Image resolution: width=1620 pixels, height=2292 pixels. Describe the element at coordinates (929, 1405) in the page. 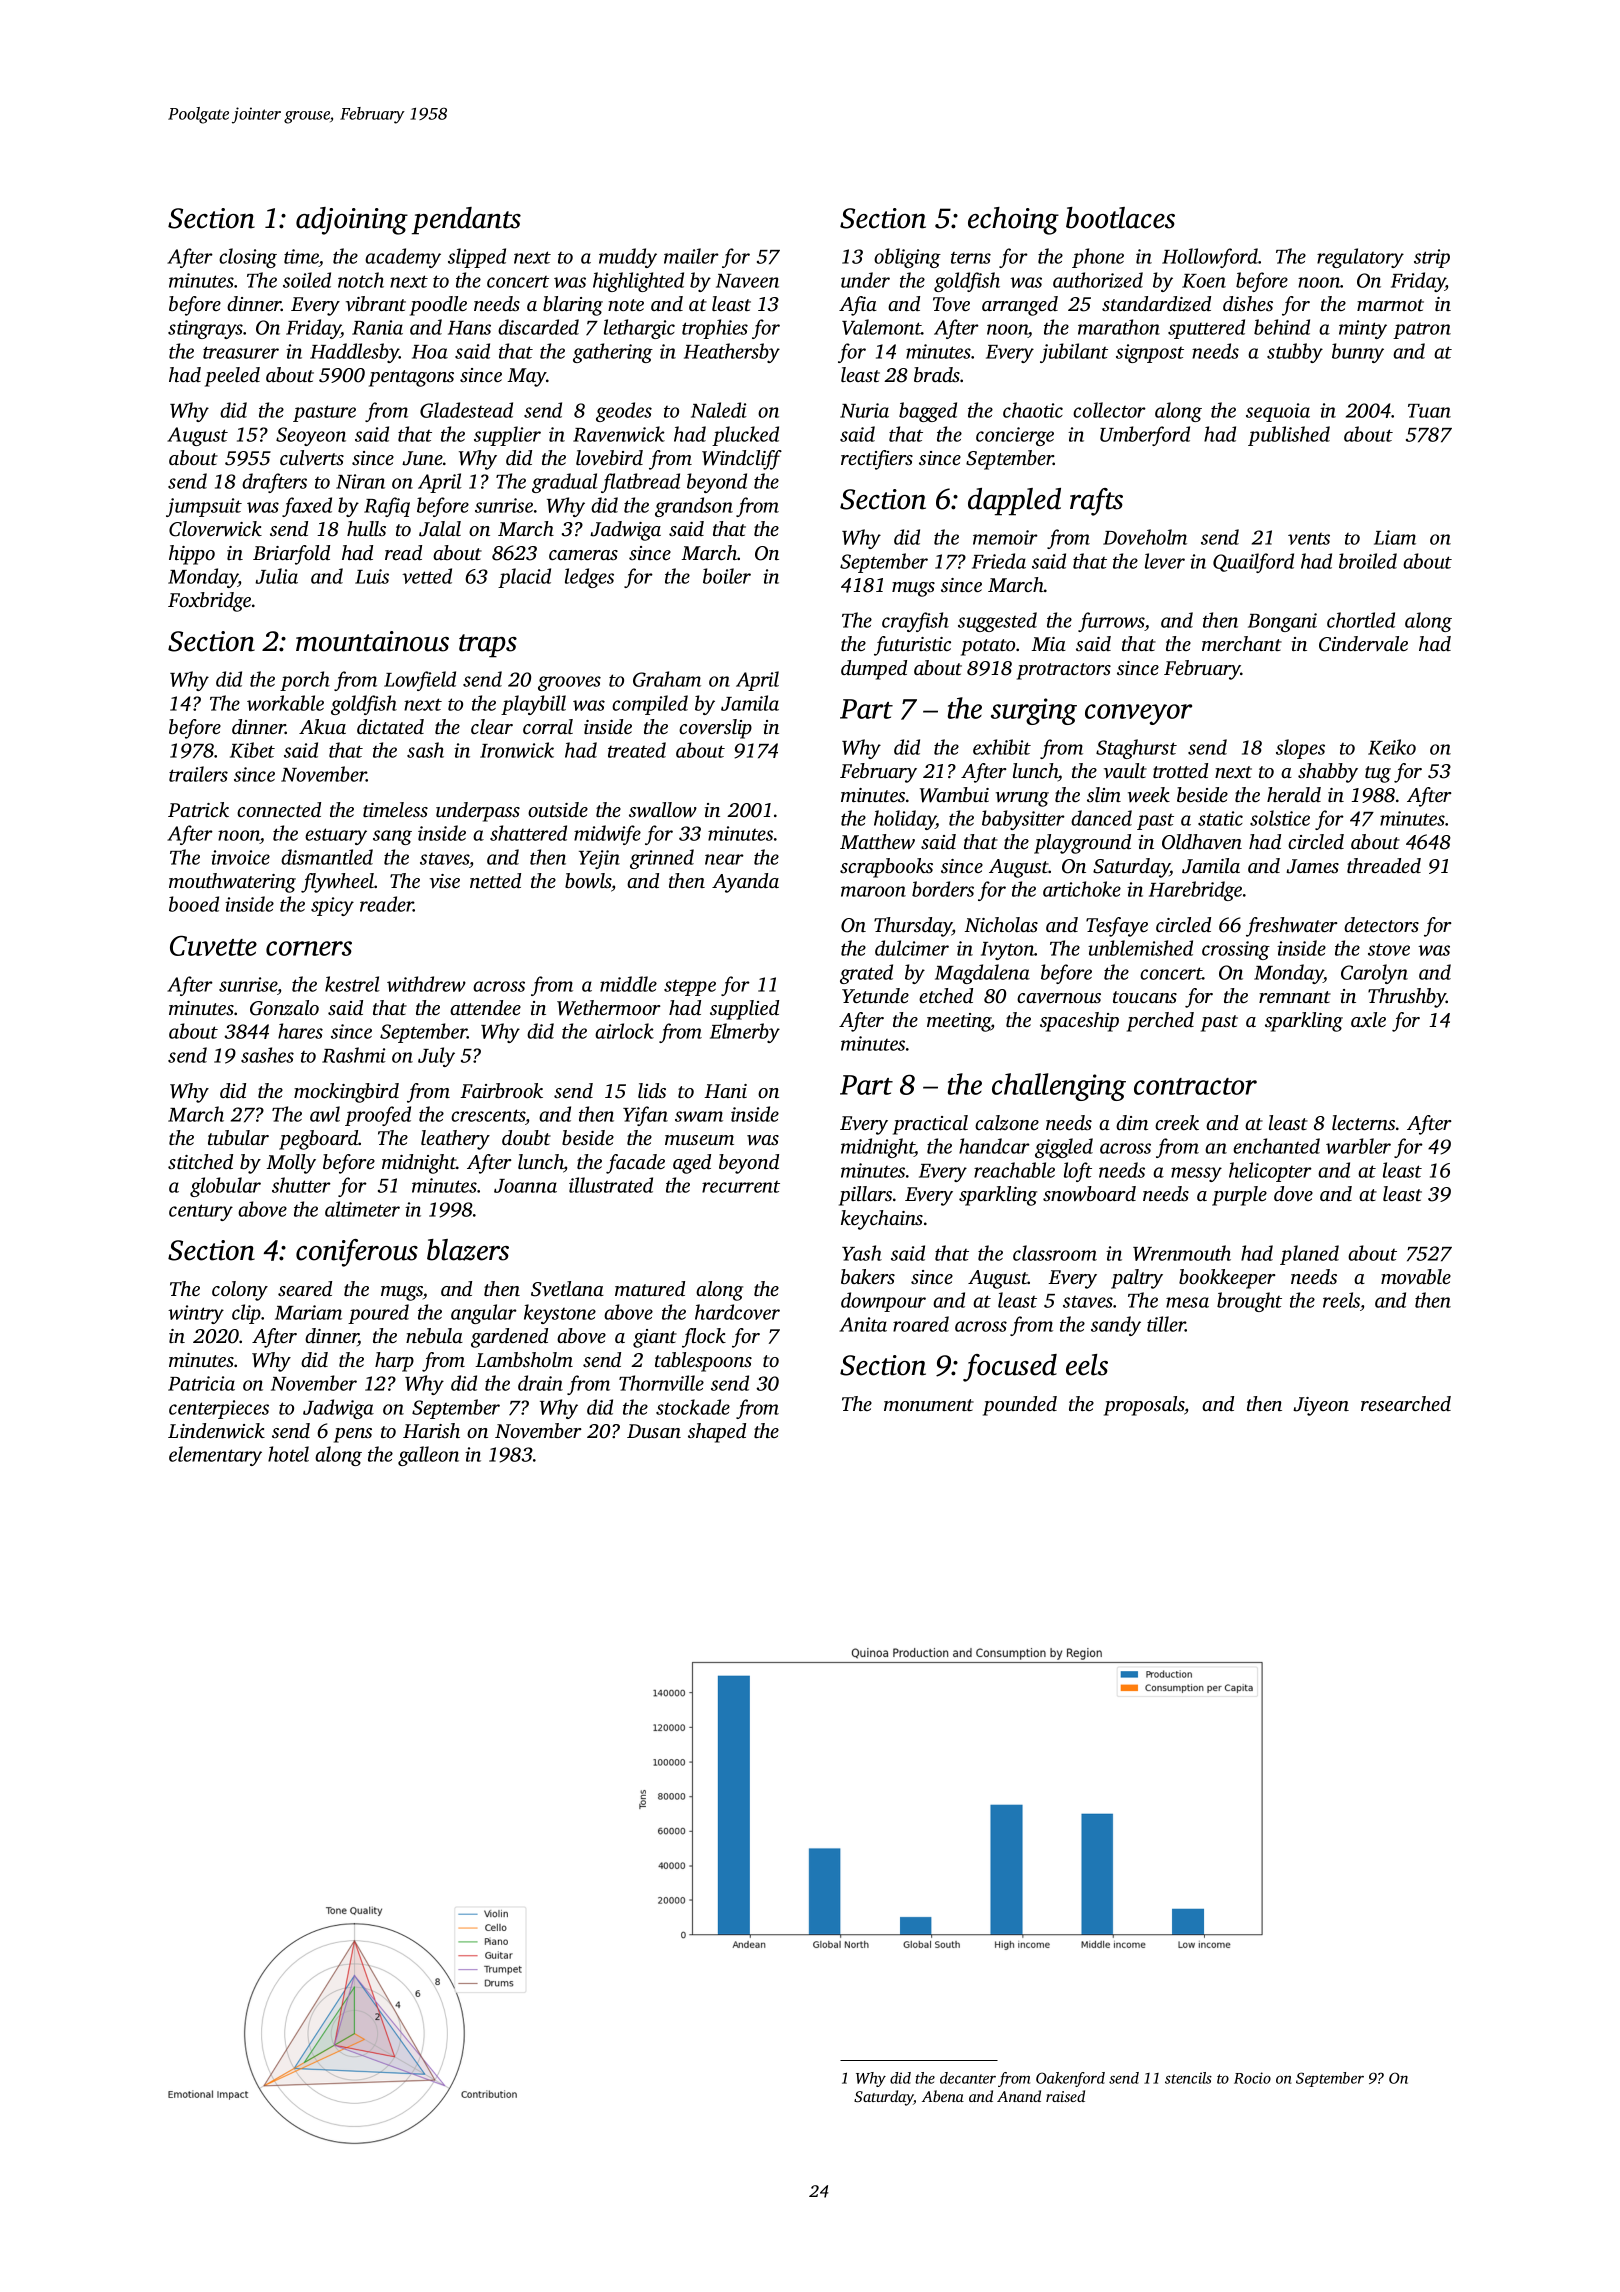

I see `monument` at that location.
